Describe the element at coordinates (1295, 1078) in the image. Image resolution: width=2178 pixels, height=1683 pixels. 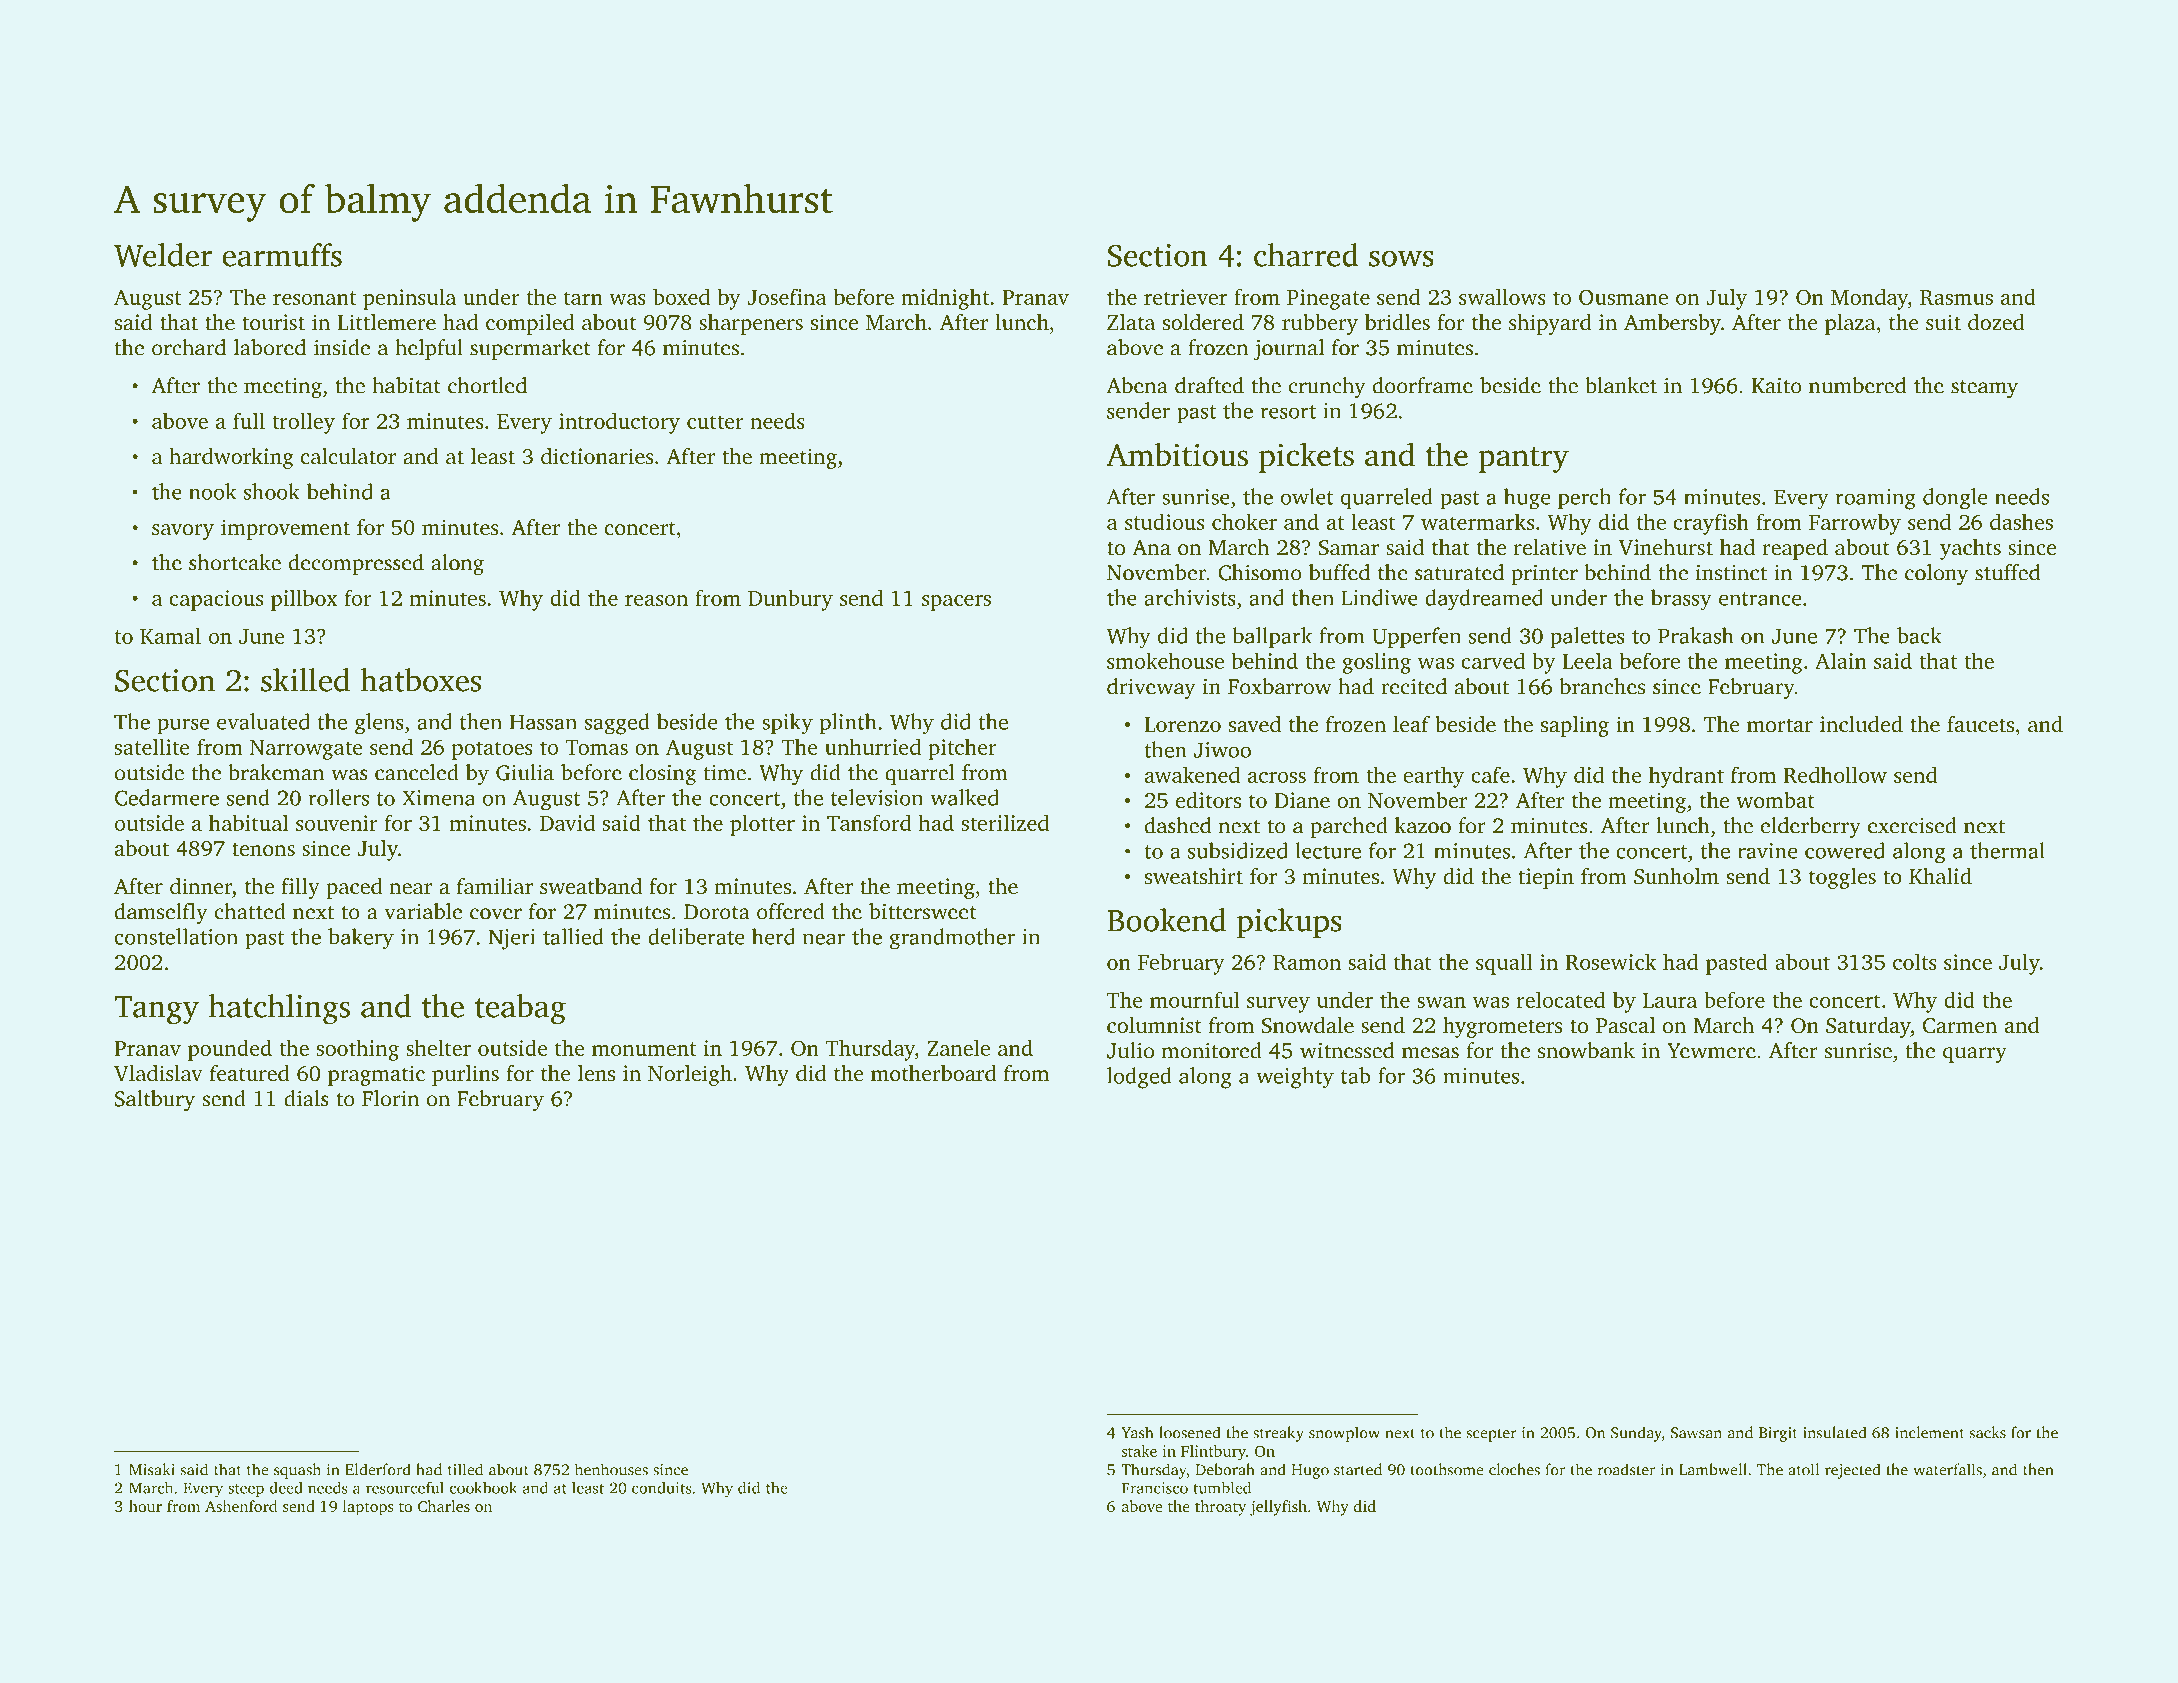
I see `weighty` at that location.
